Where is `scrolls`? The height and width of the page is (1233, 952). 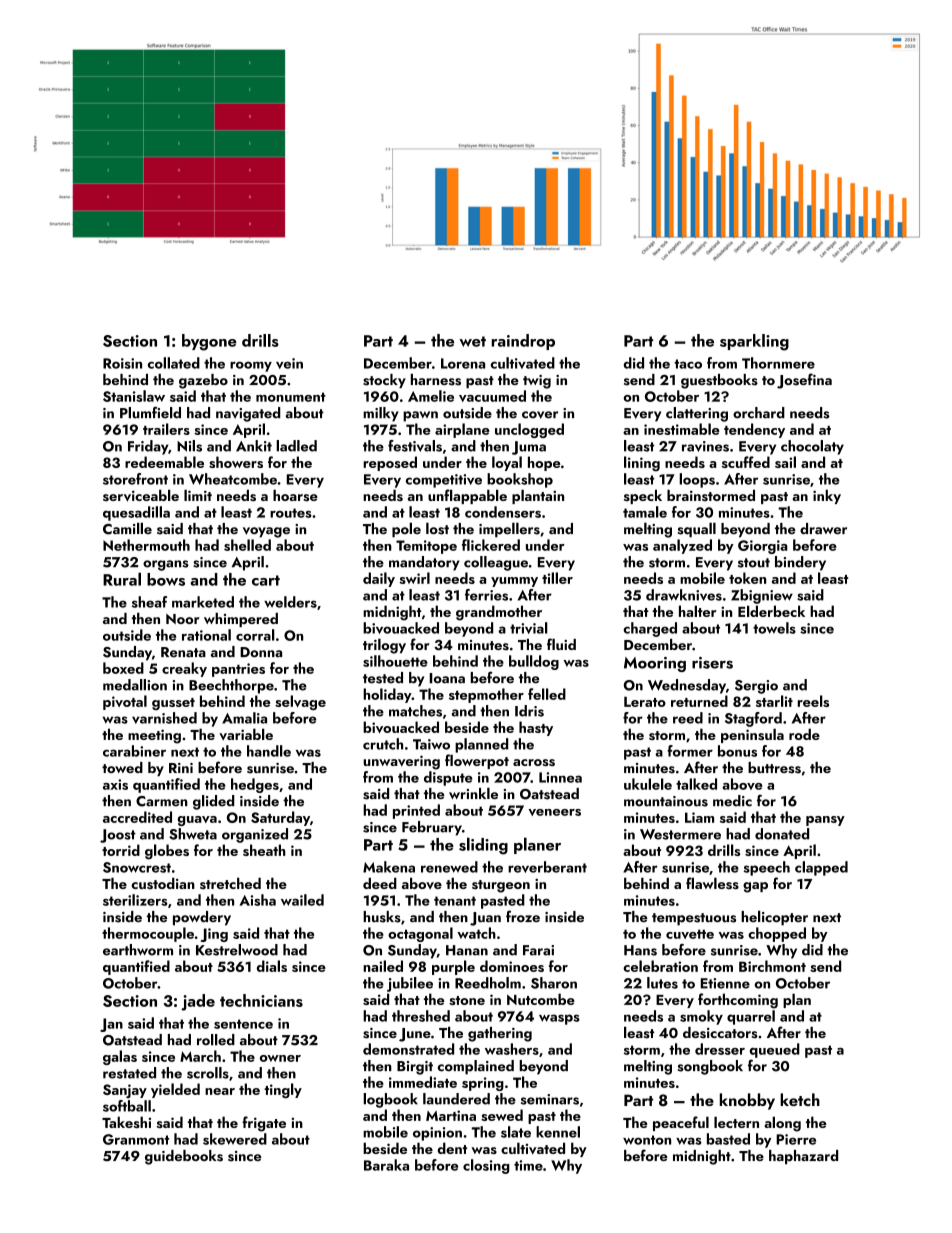 scrolls is located at coordinates (208, 1073).
